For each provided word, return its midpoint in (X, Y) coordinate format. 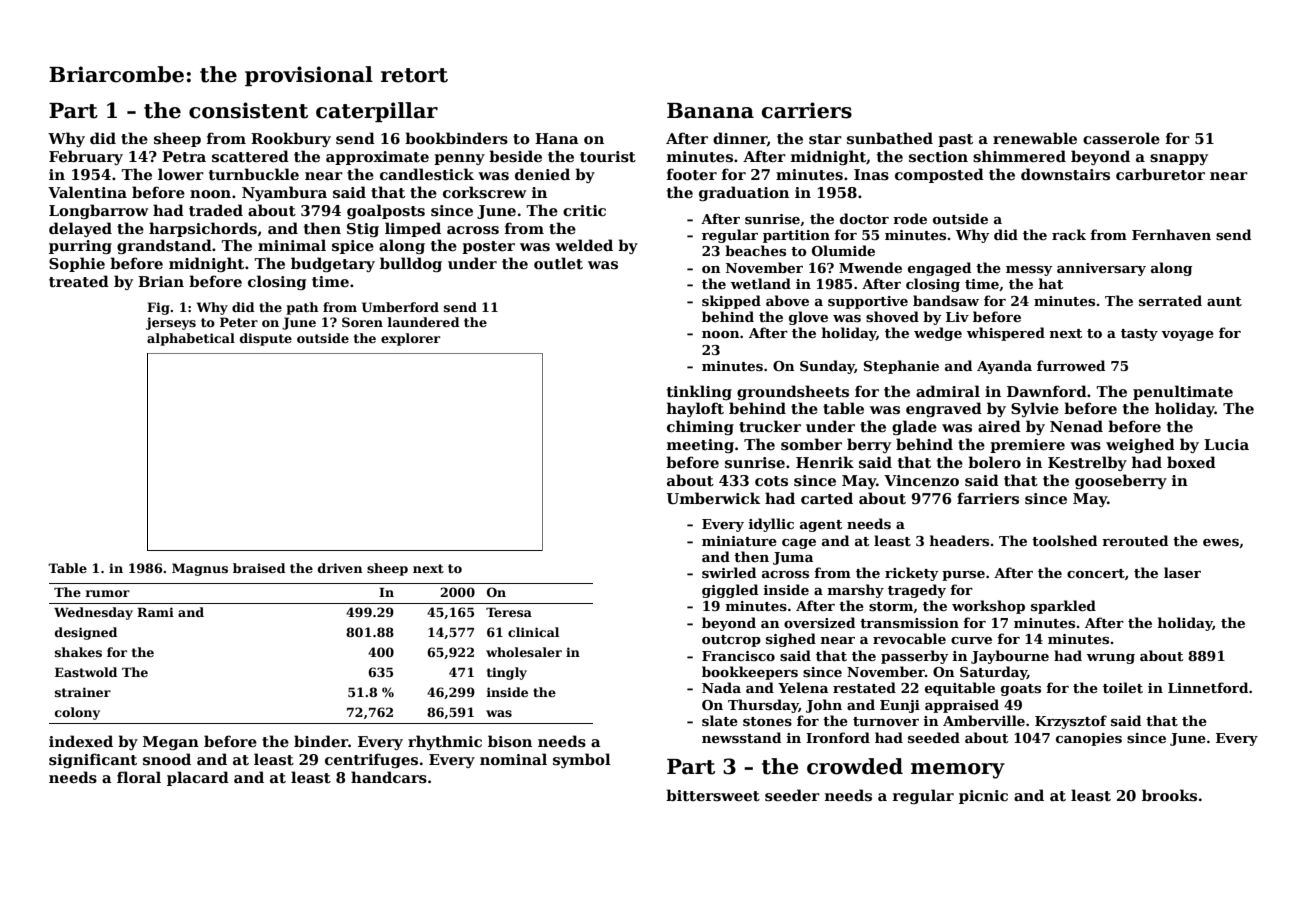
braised (259, 568)
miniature (739, 541)
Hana (557, 138)
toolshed (1064, 540)
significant (93, 760)
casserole (1121, 138)
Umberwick (713, 498)
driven (340, 568)
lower (181, 174)
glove (808, 318)
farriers (988, 498)
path (303, 308)
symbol (582, 760)
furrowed (1071, 365)
